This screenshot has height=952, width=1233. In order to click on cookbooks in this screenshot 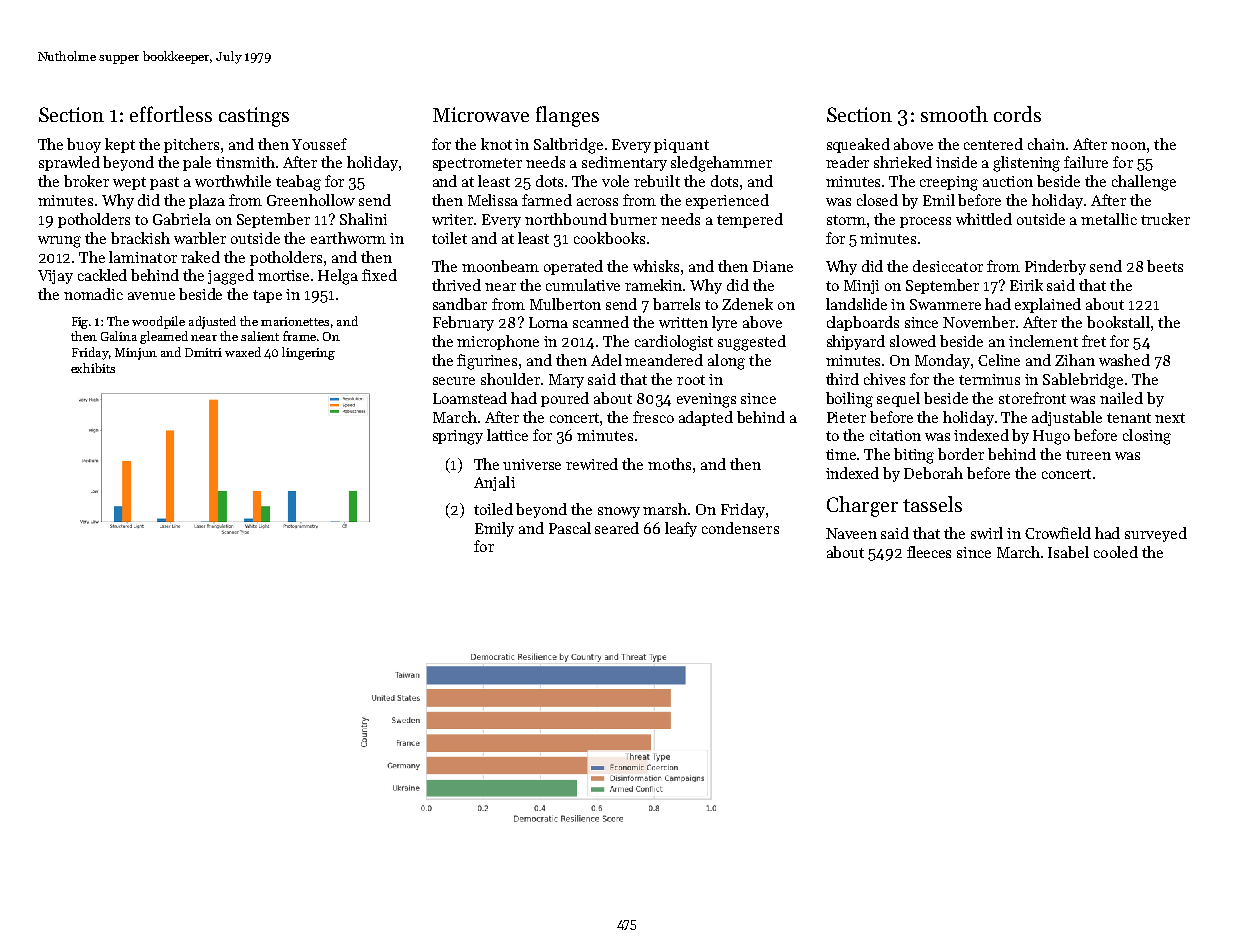, I will do `click(609, 238)`.
